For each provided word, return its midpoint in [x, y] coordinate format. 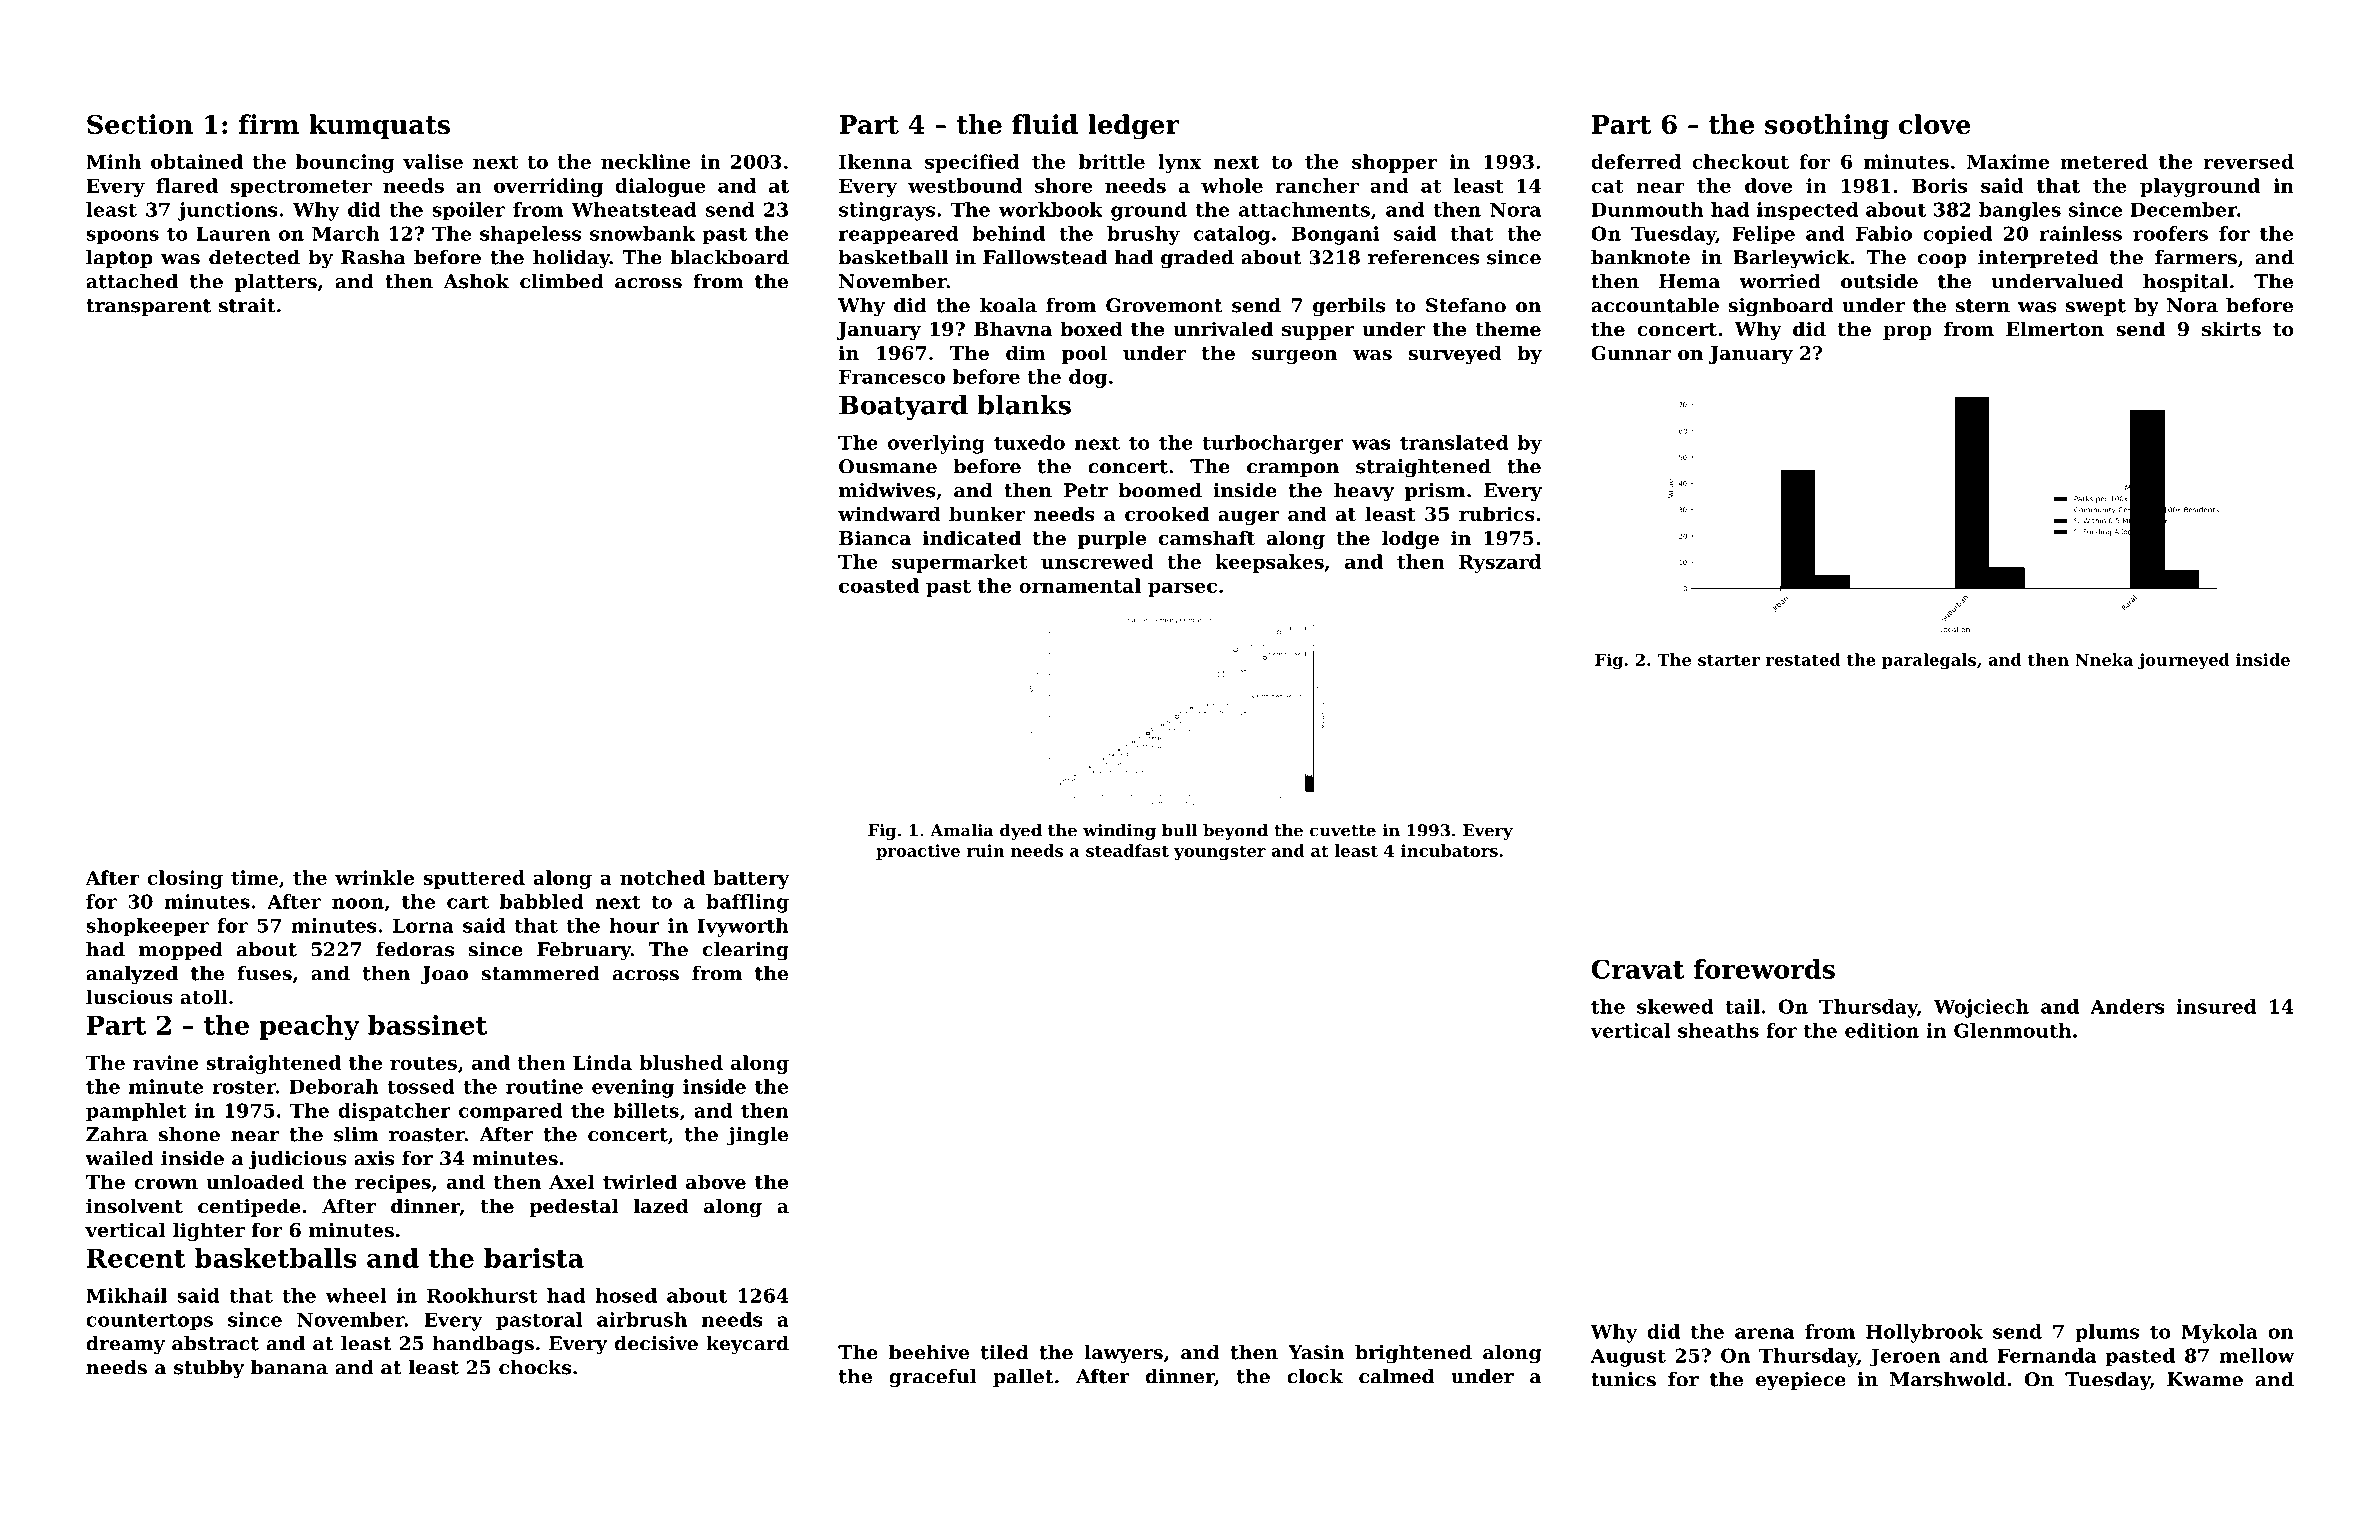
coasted [879, 585]
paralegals [1929, 661]
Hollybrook [1924, 1333]
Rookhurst [482, 1295]
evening [633, 1088]
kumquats [379, 126]
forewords [1764, 969]
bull [1179, 830]
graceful [933, 1378]
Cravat [1638, 969]
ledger [1133, 127]
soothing [1827, 127]
